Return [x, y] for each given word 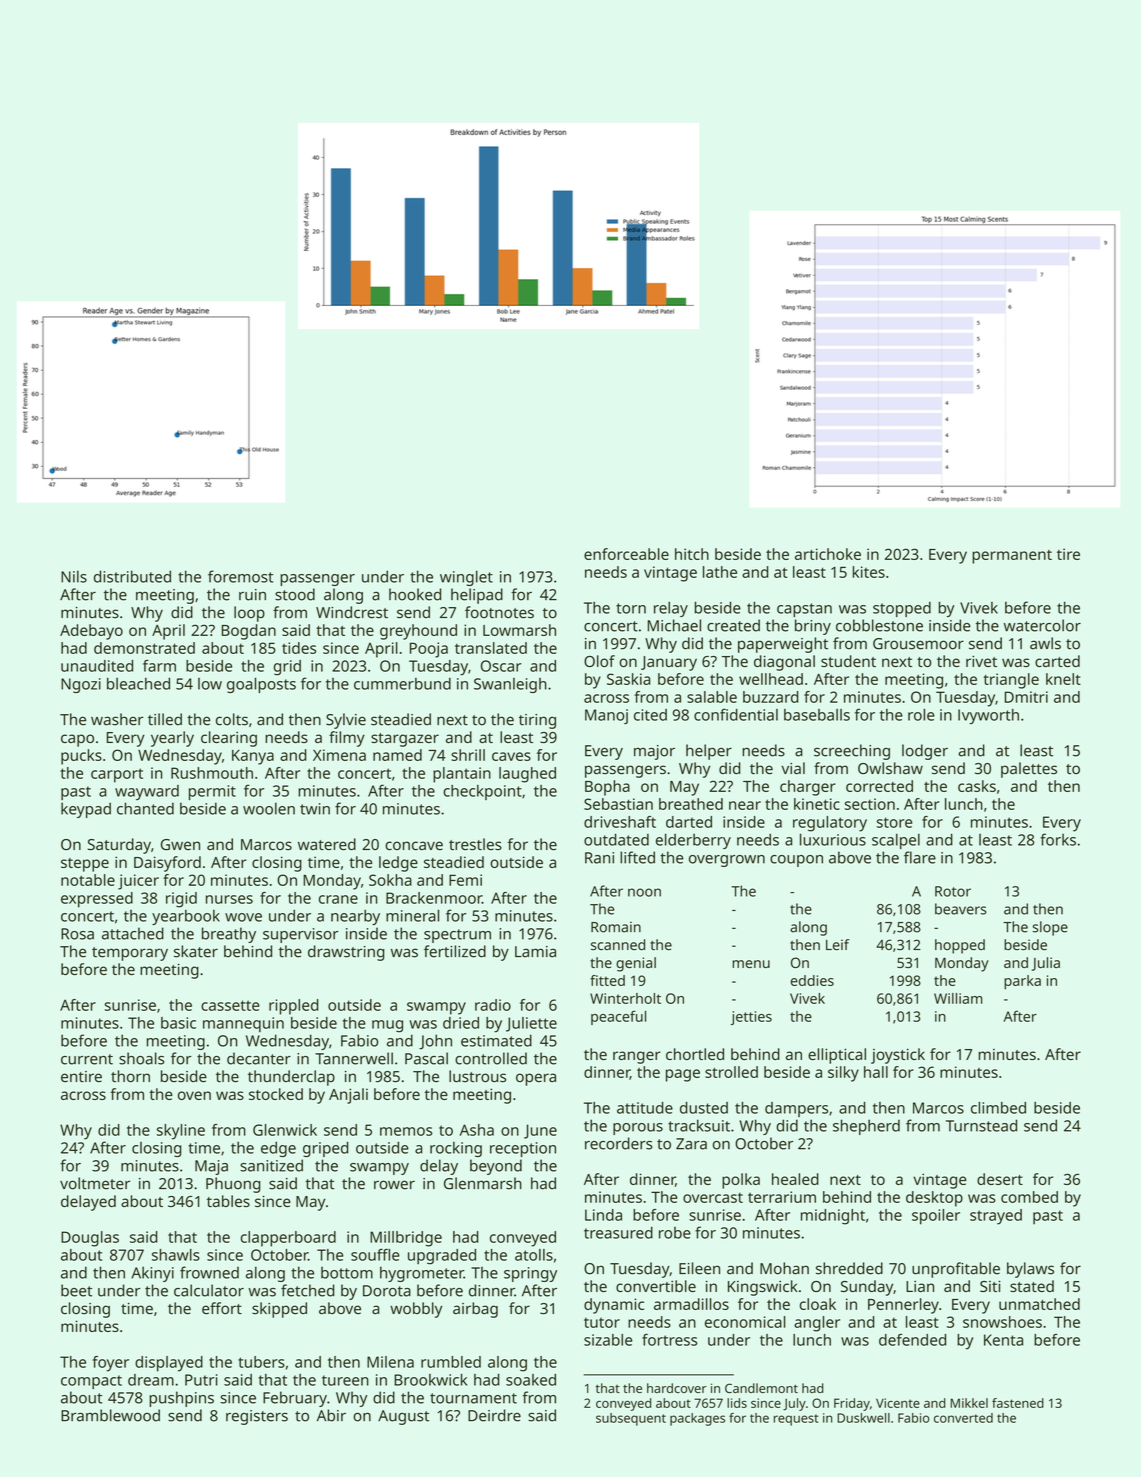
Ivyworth [988, 716]
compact [91, 1382]
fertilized [455, 951]
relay [671, 609]
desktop [934, 1199]
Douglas [90, 1239]
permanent [1012, 557]
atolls [534, 1255]
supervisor [300, 935]
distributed [132, 576]
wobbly [416, 1310]
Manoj [606, 716]
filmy [347, 739]
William [958, 998]
